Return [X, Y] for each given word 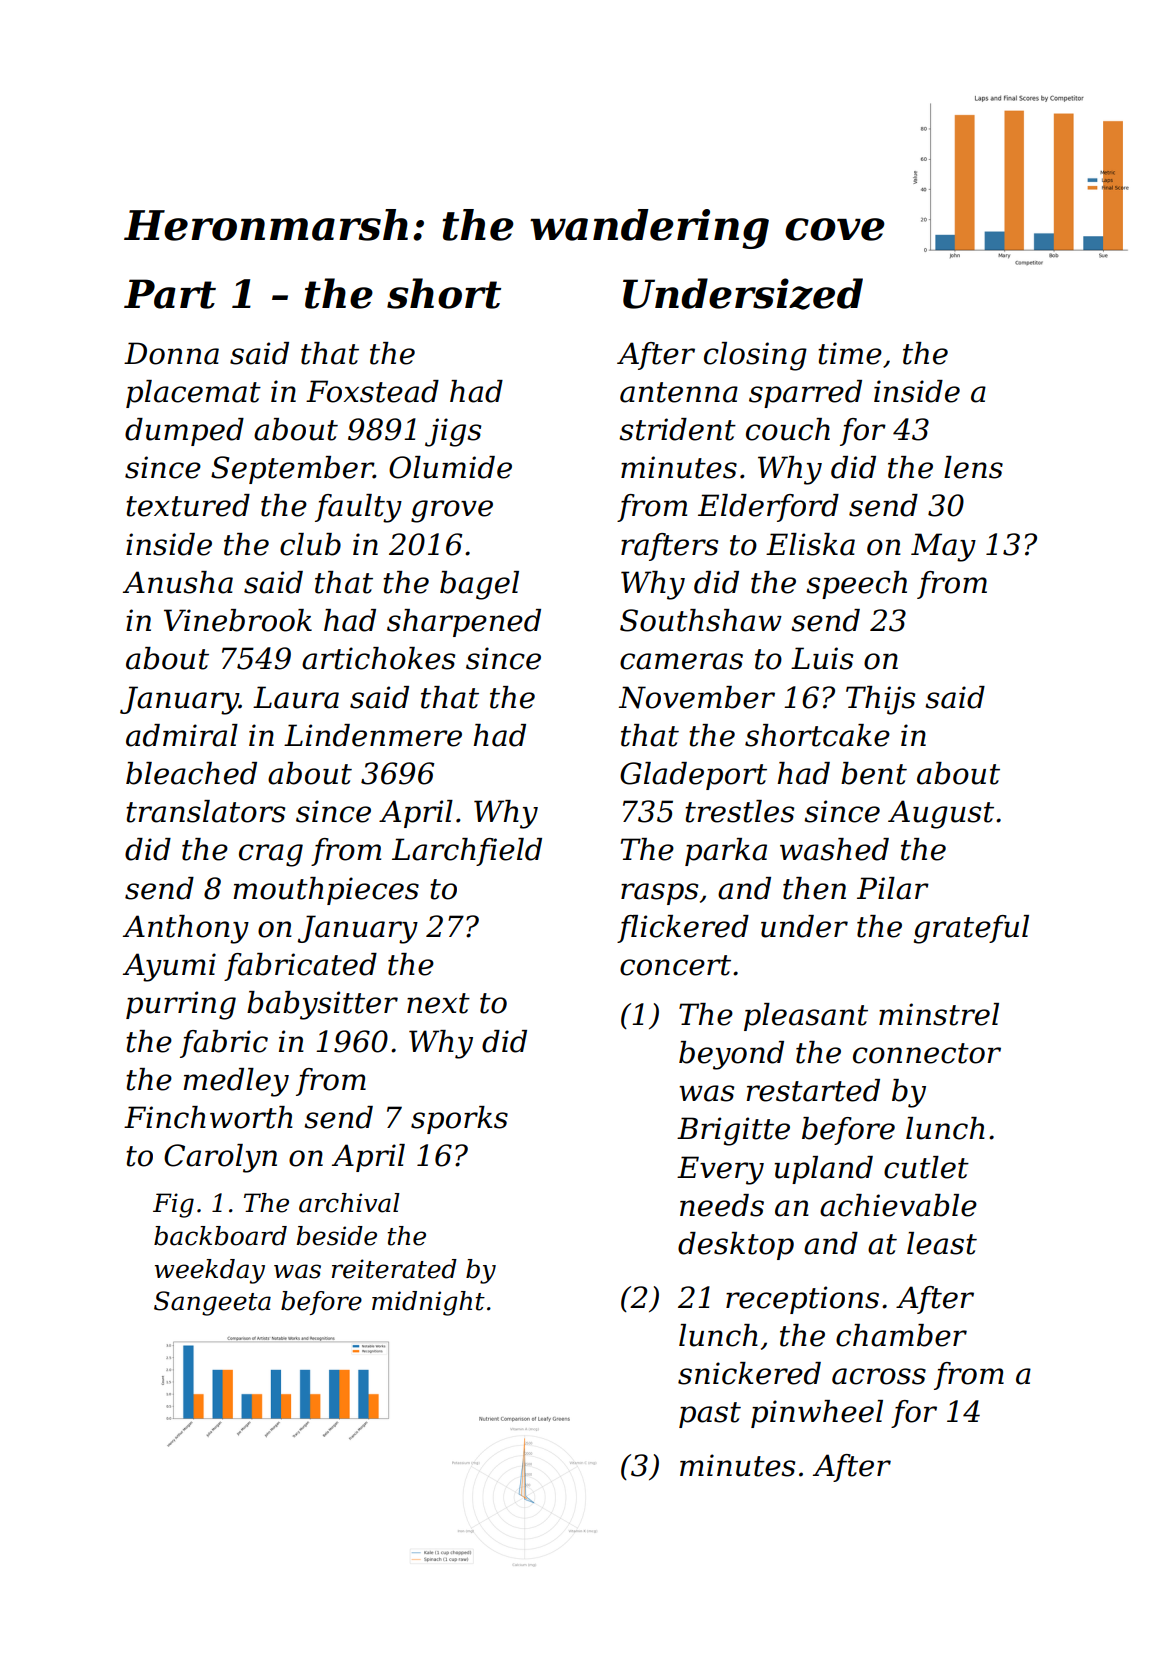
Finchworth [208, 1117]
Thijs [880, 700]
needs [722, 1205]
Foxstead [372, 391]
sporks [459, 1120]
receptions [802, 1300]
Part [170, 294]
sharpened [464, 623]
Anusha [178, 582]
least [942, 1243]
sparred [805, 394]
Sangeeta [212, 1303]
